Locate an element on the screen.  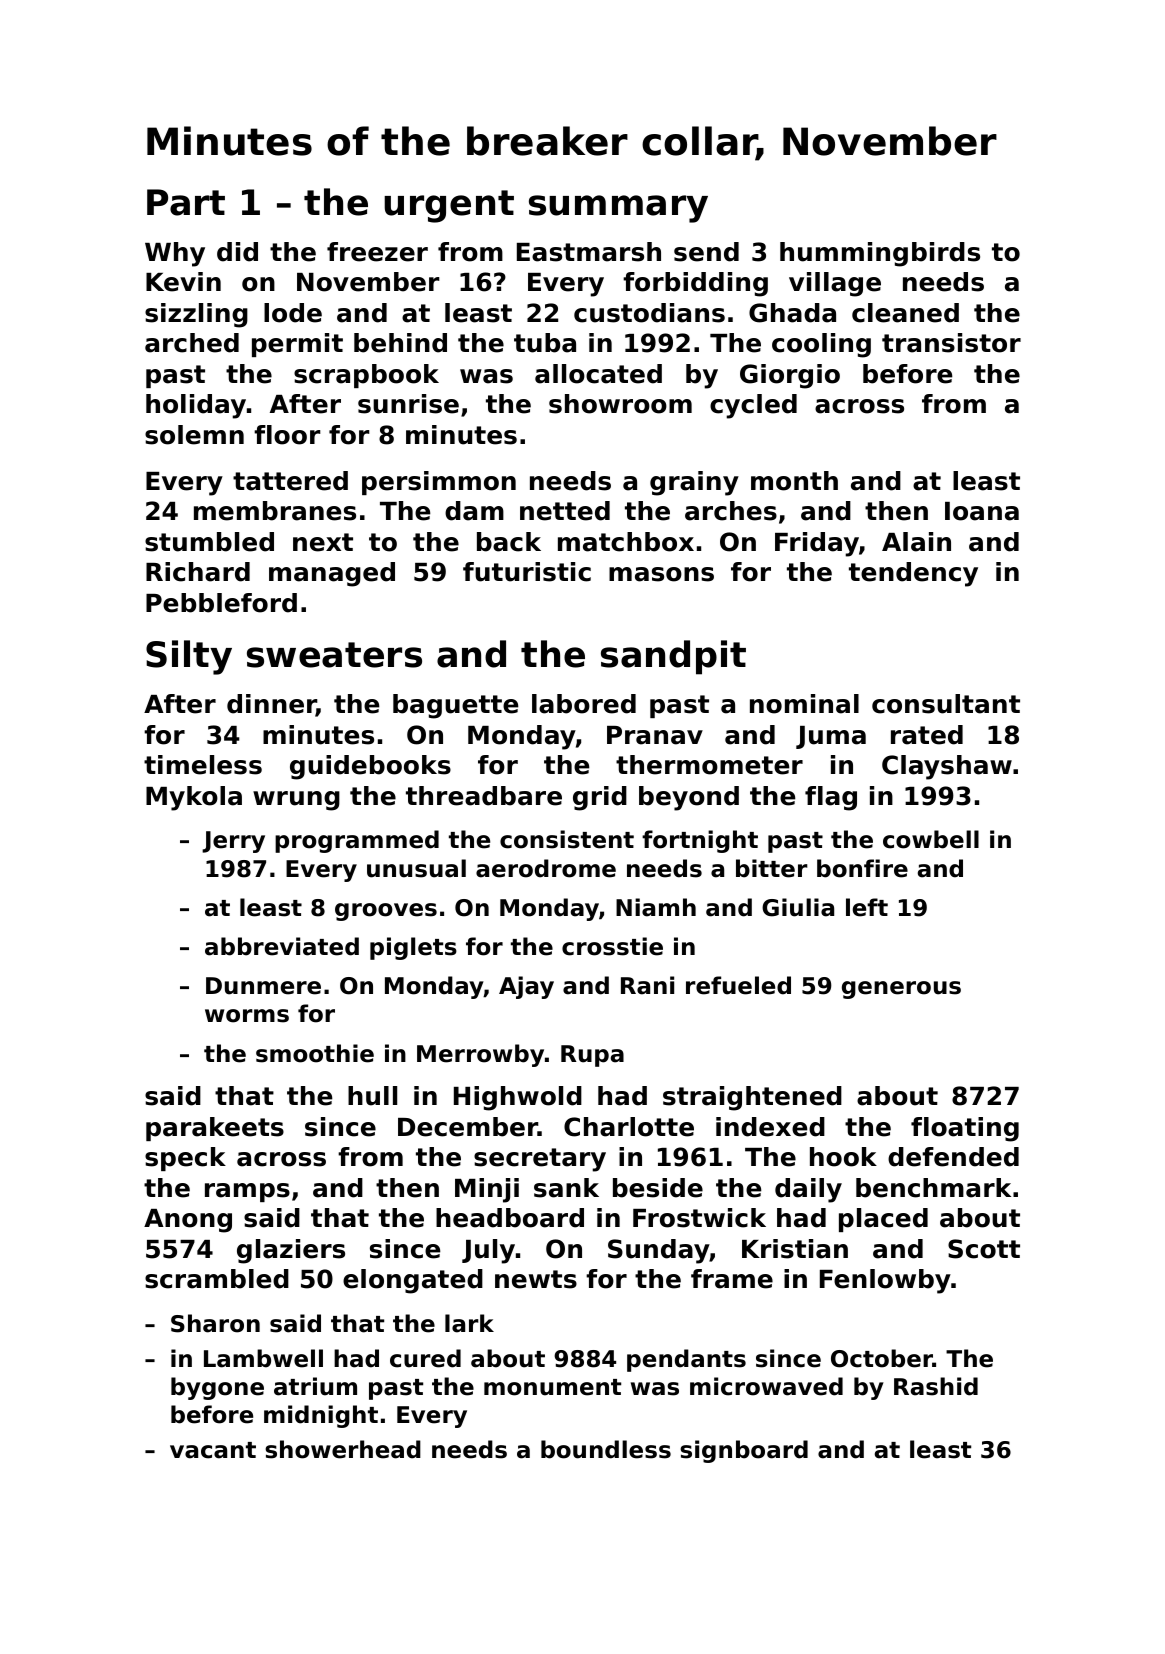
unusual is located at coordinates (416, 868).
